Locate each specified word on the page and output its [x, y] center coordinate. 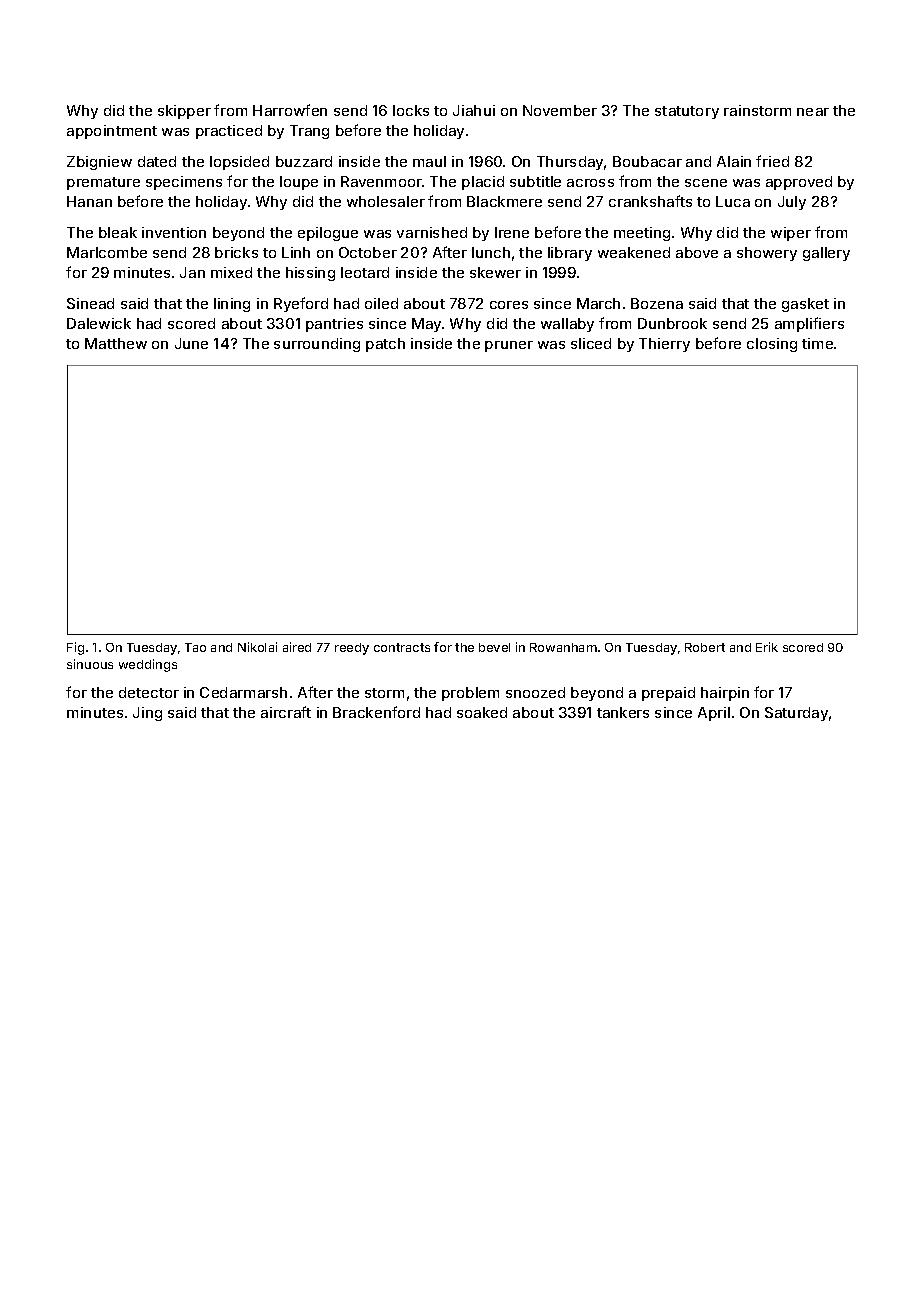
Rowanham [563, 647]
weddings [148, 665]
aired [297, 647]
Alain [734, 161]
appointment [112, 132]
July [792, 203]
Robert [705, 647]
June [191, 343]
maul [429, 161]
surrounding [317, 345]
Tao [195, 647]
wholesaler [386, 201]
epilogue [328, 234]
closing [772, 345]
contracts [402, 647]
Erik [767, 647]
